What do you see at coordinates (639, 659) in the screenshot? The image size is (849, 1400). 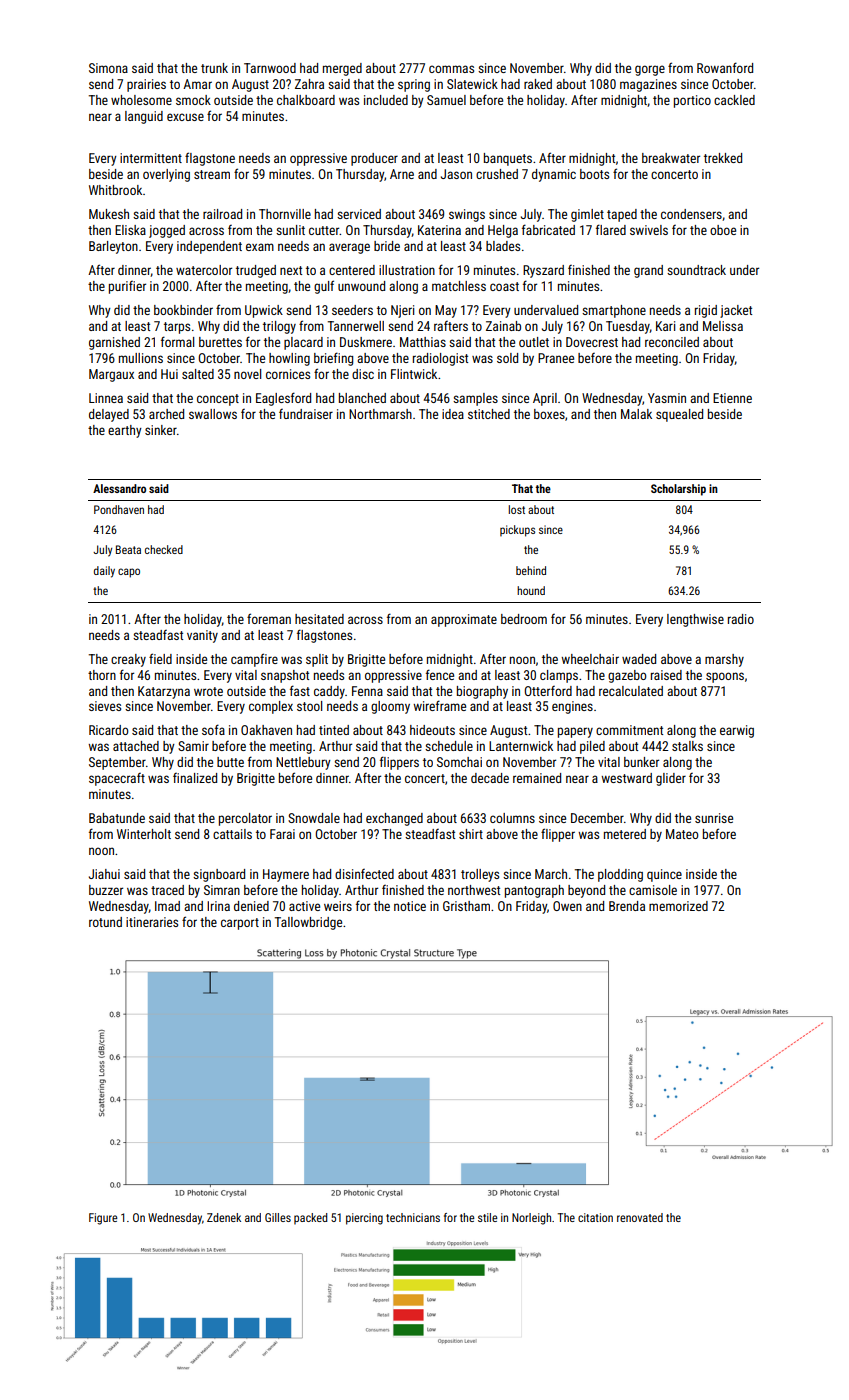 I see `waded` at bounding box center [639, 659].
